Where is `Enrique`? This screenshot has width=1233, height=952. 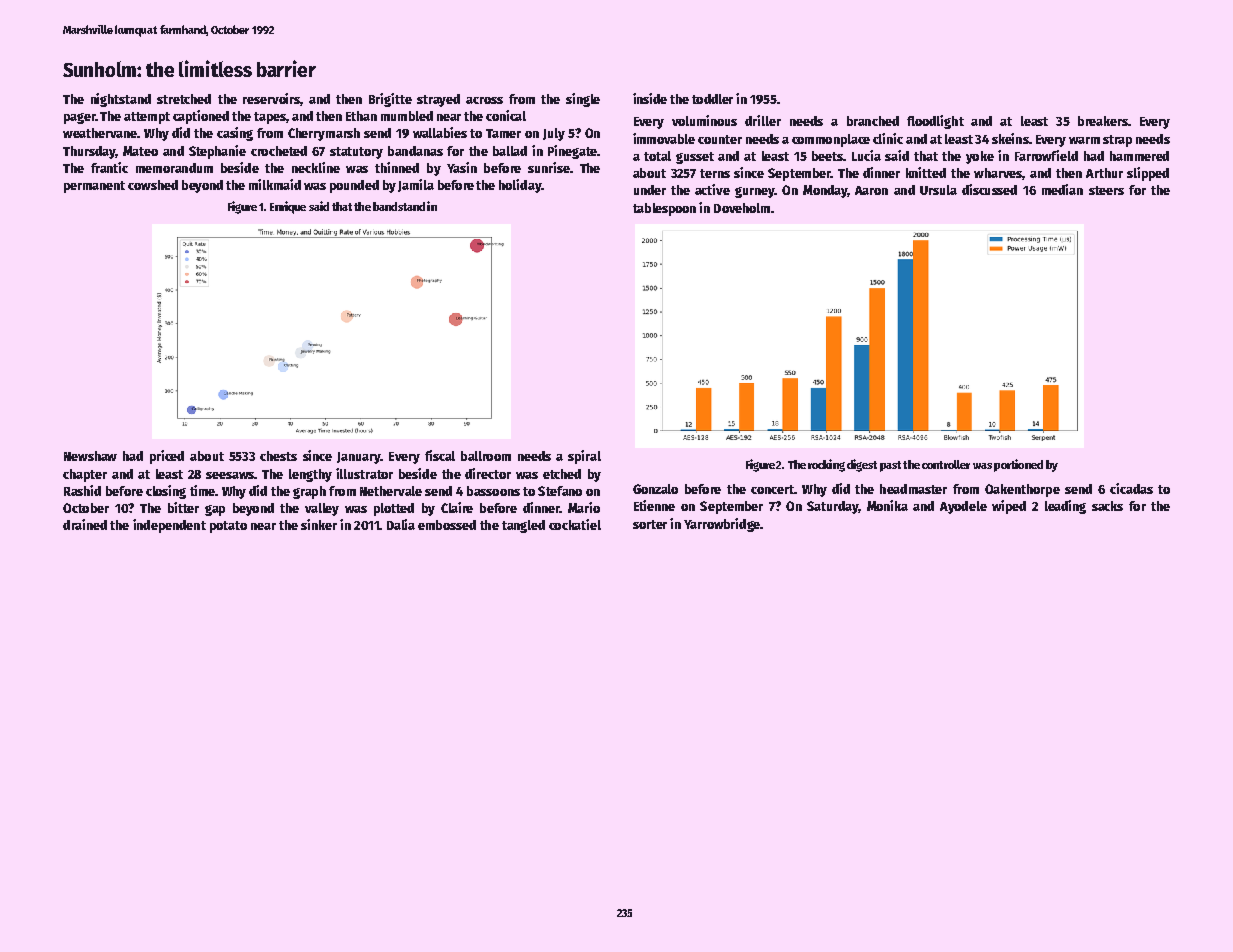
Enrique is located at coordinates (288, 207).
